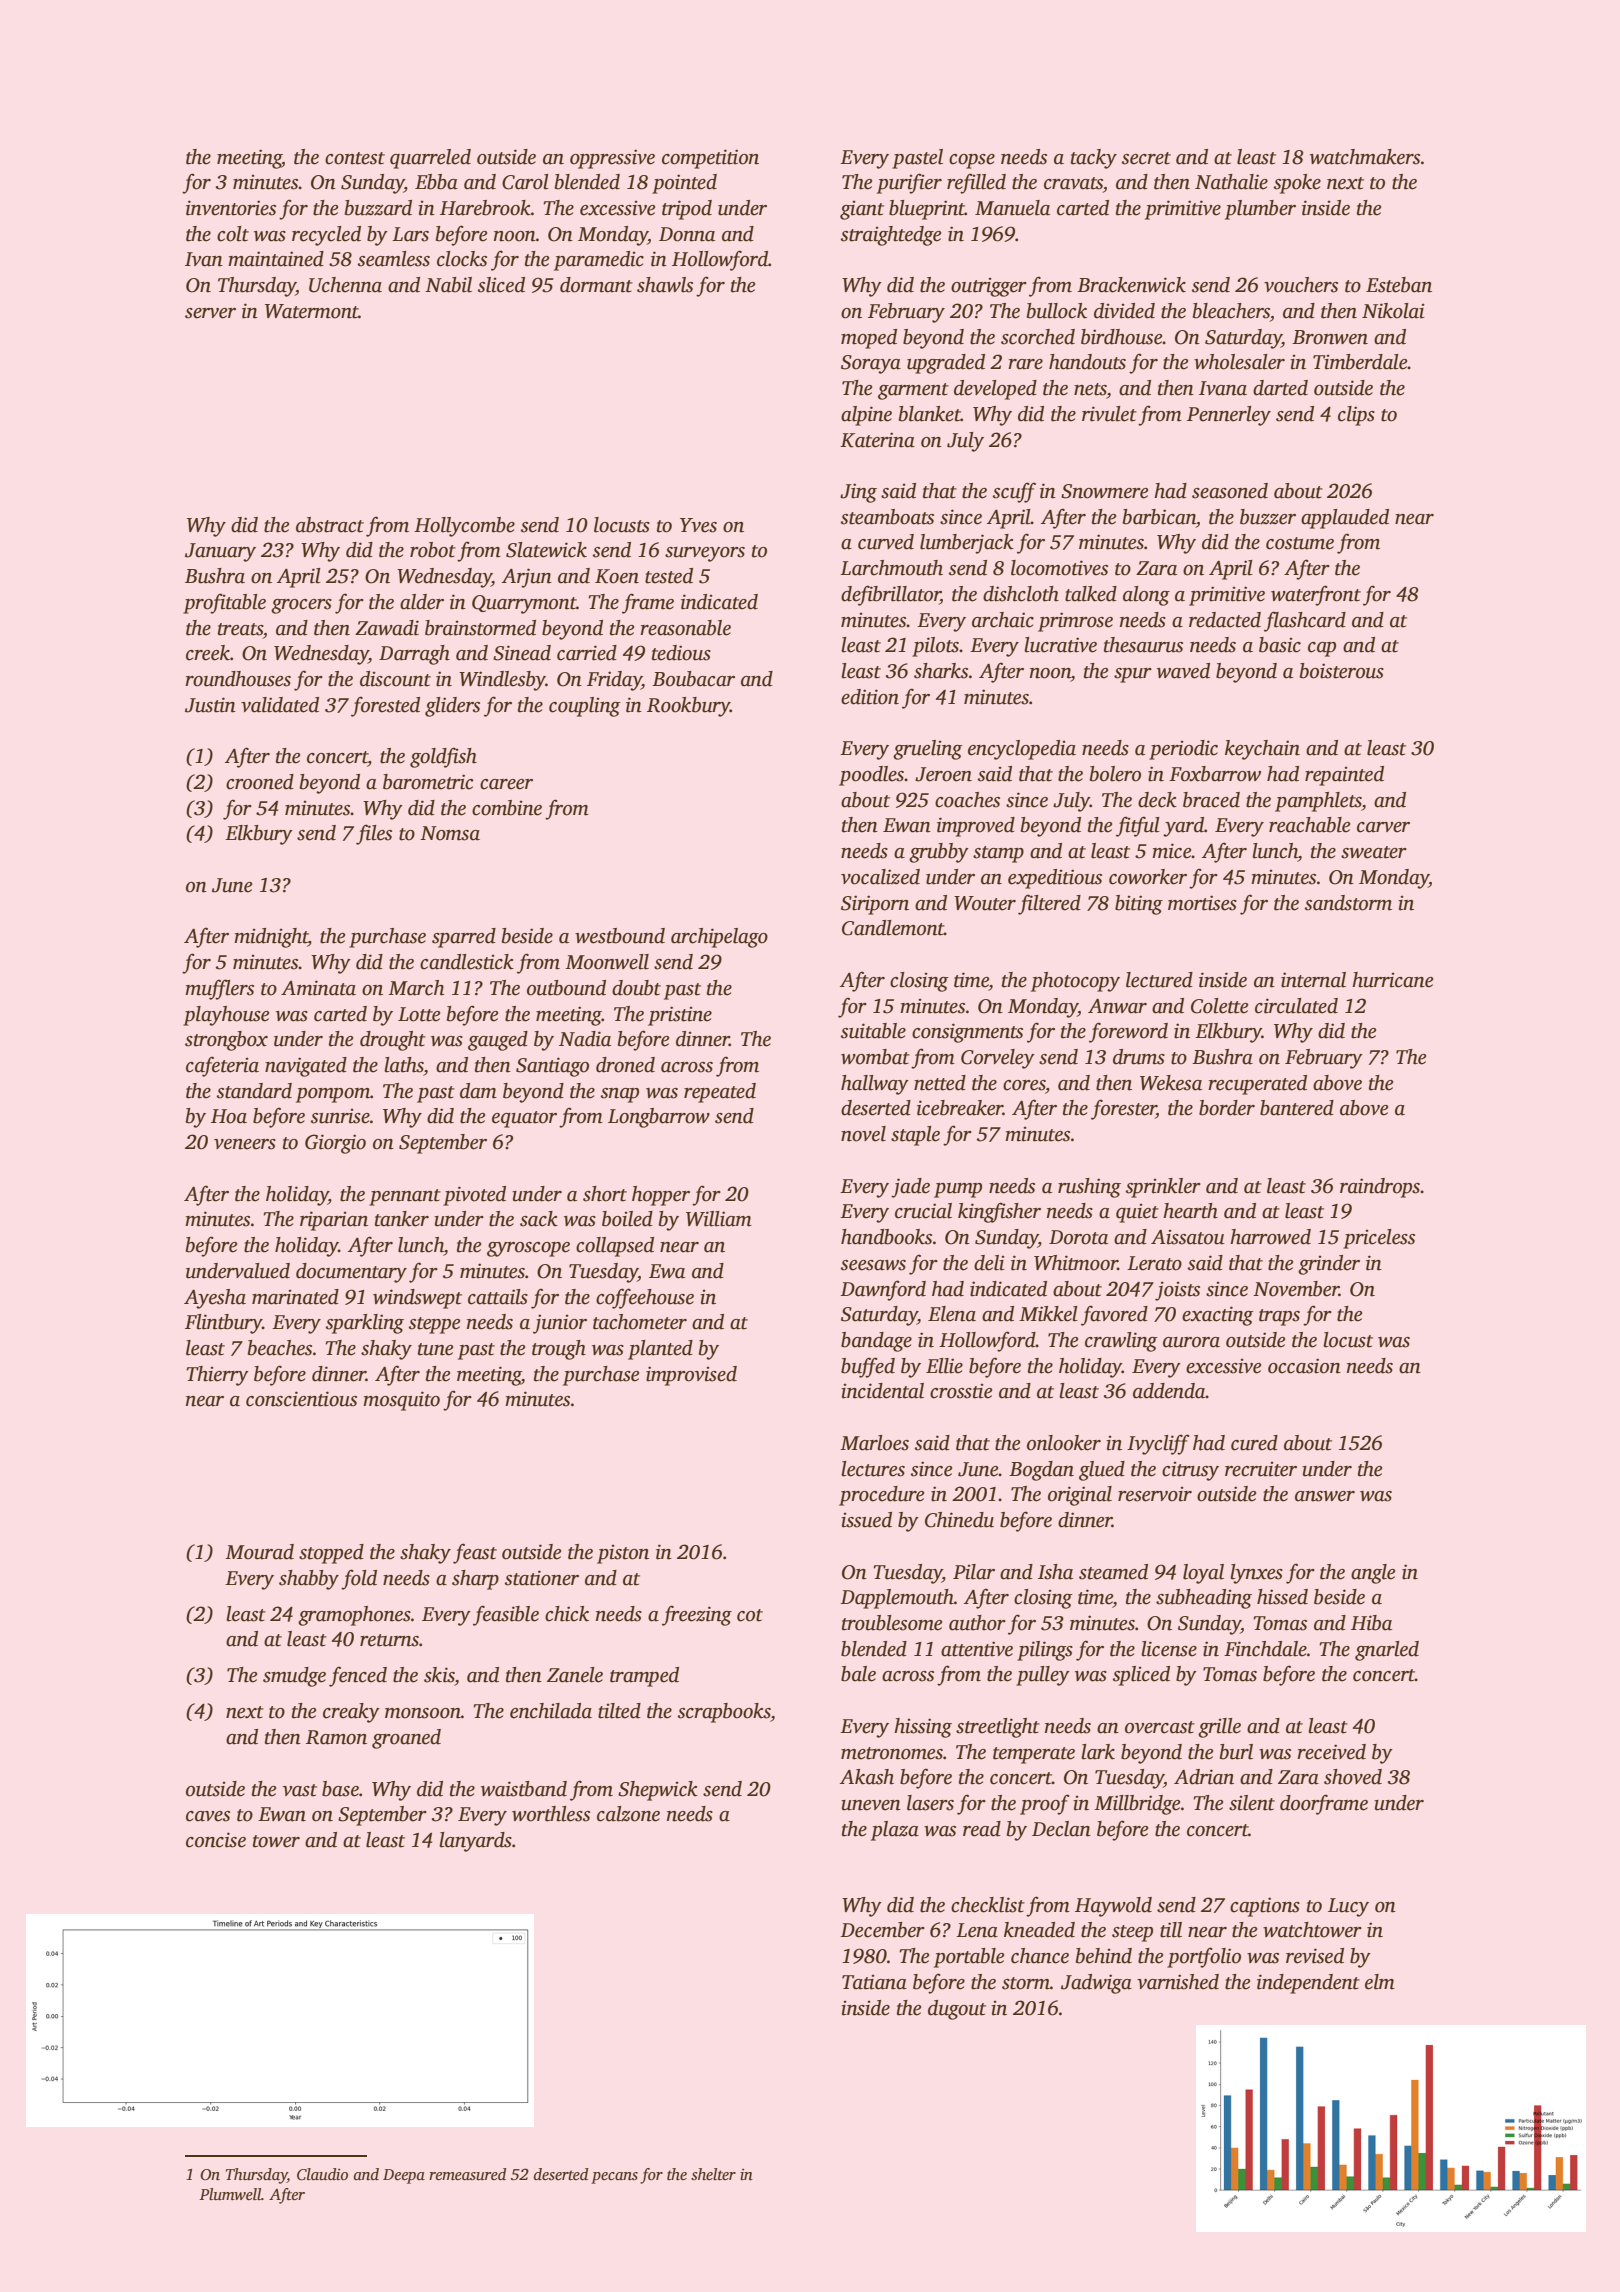  I want to click on grubby, so click(939, 853).
